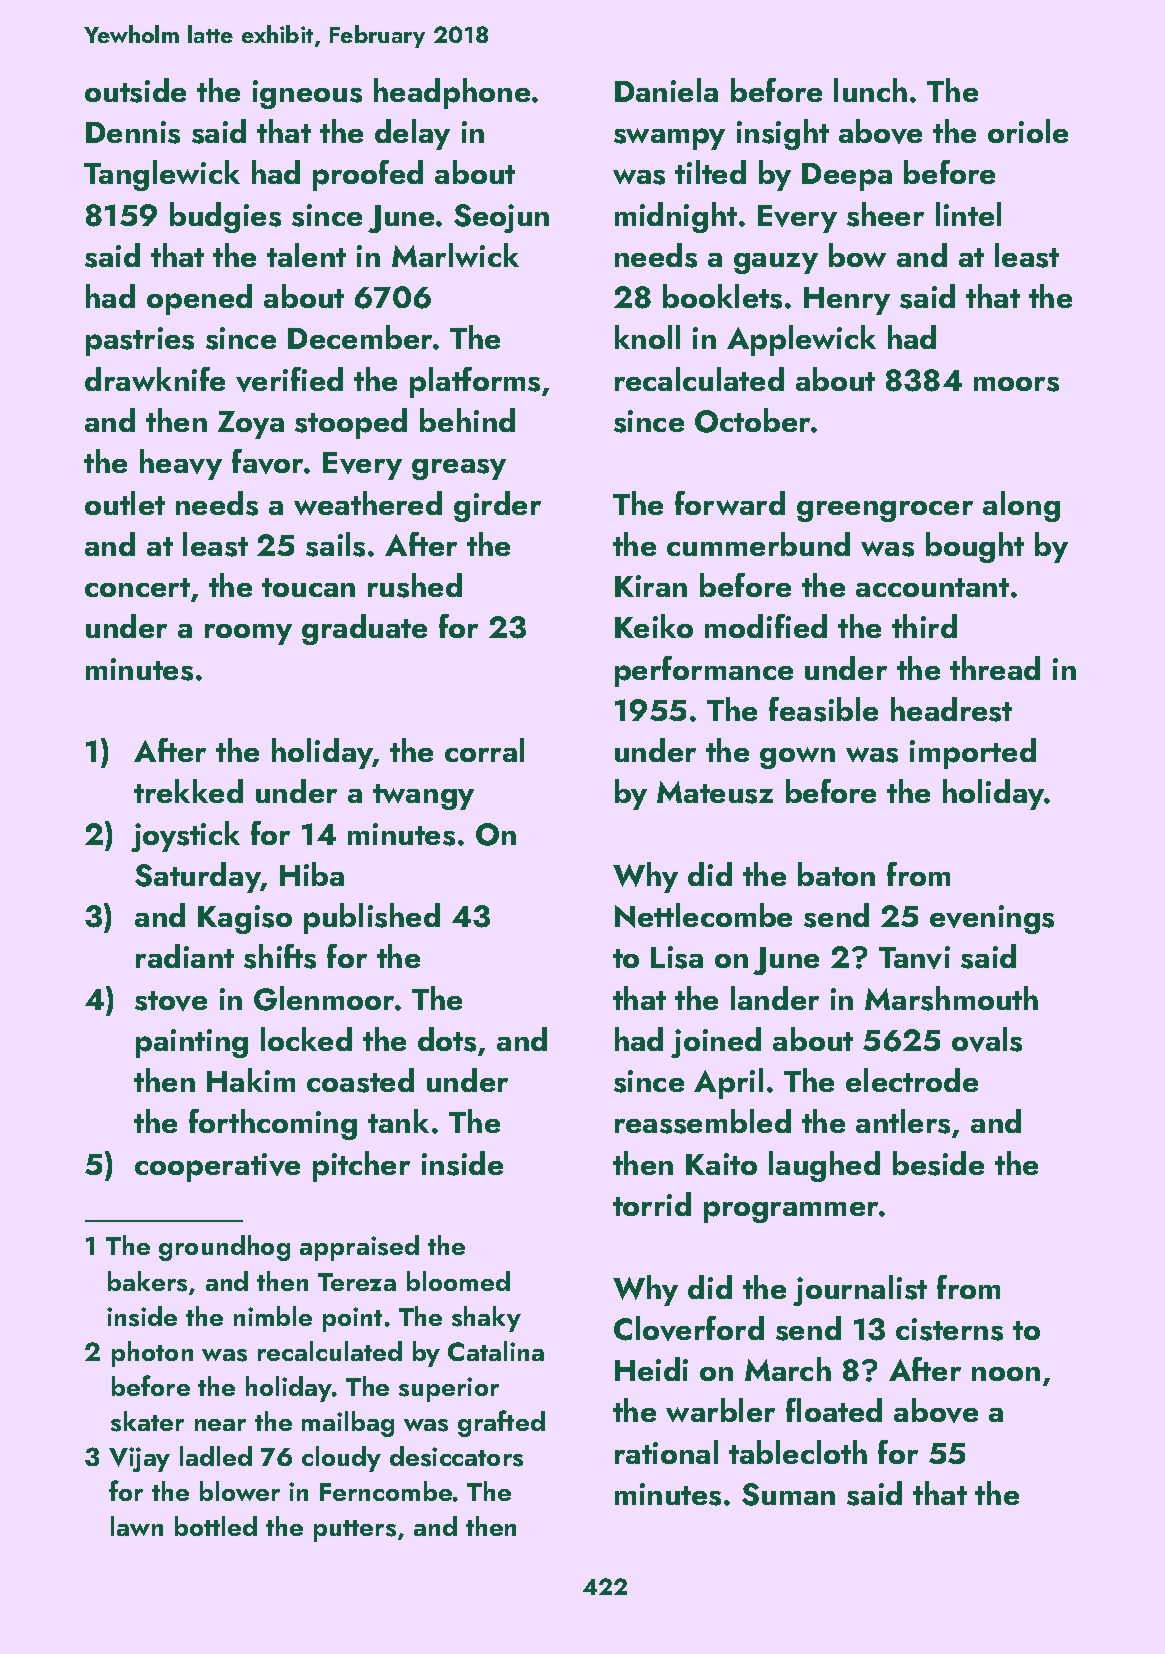 The width and height of the screenshot is (1165, 1654). I want to click on delay, so click(412, 134).
